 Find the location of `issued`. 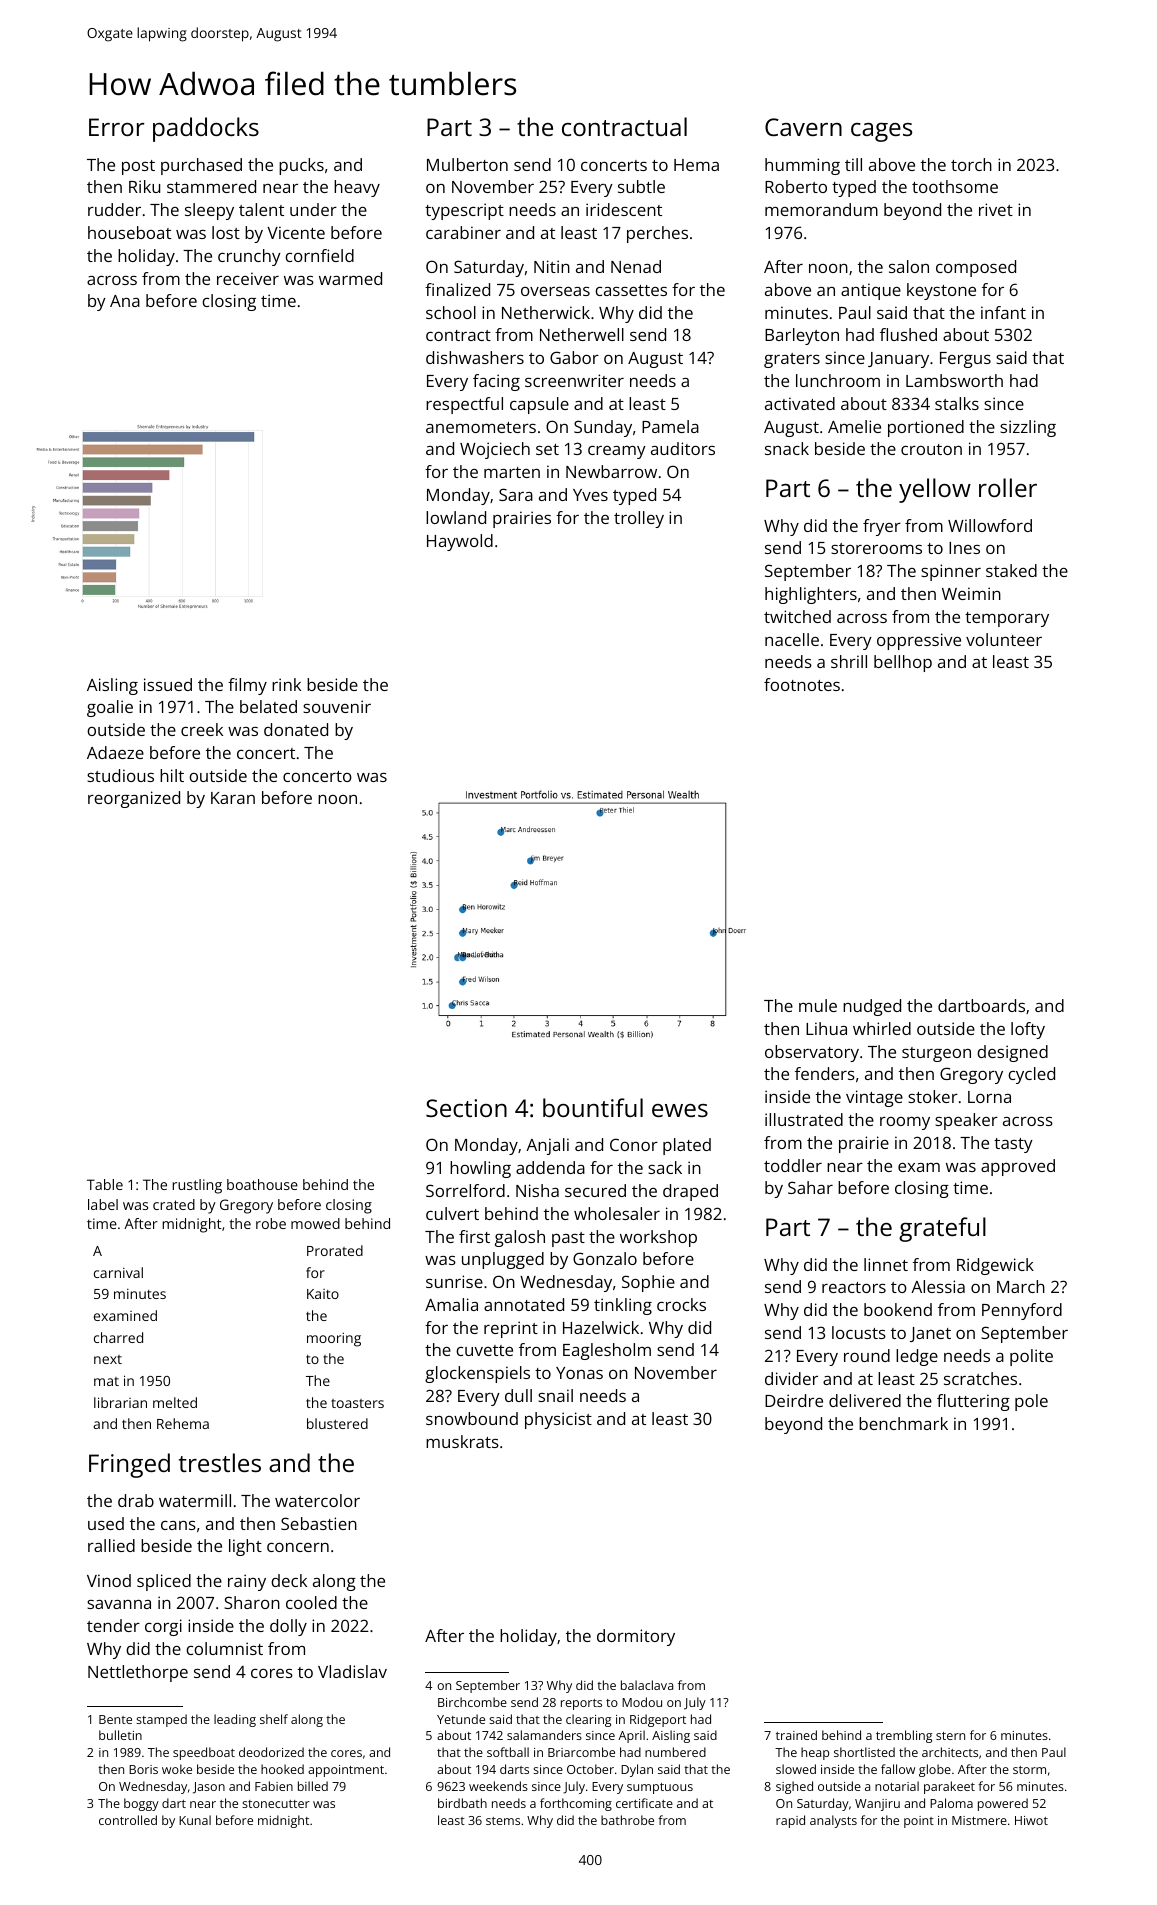

issued is located at coordinates (168, 684).
